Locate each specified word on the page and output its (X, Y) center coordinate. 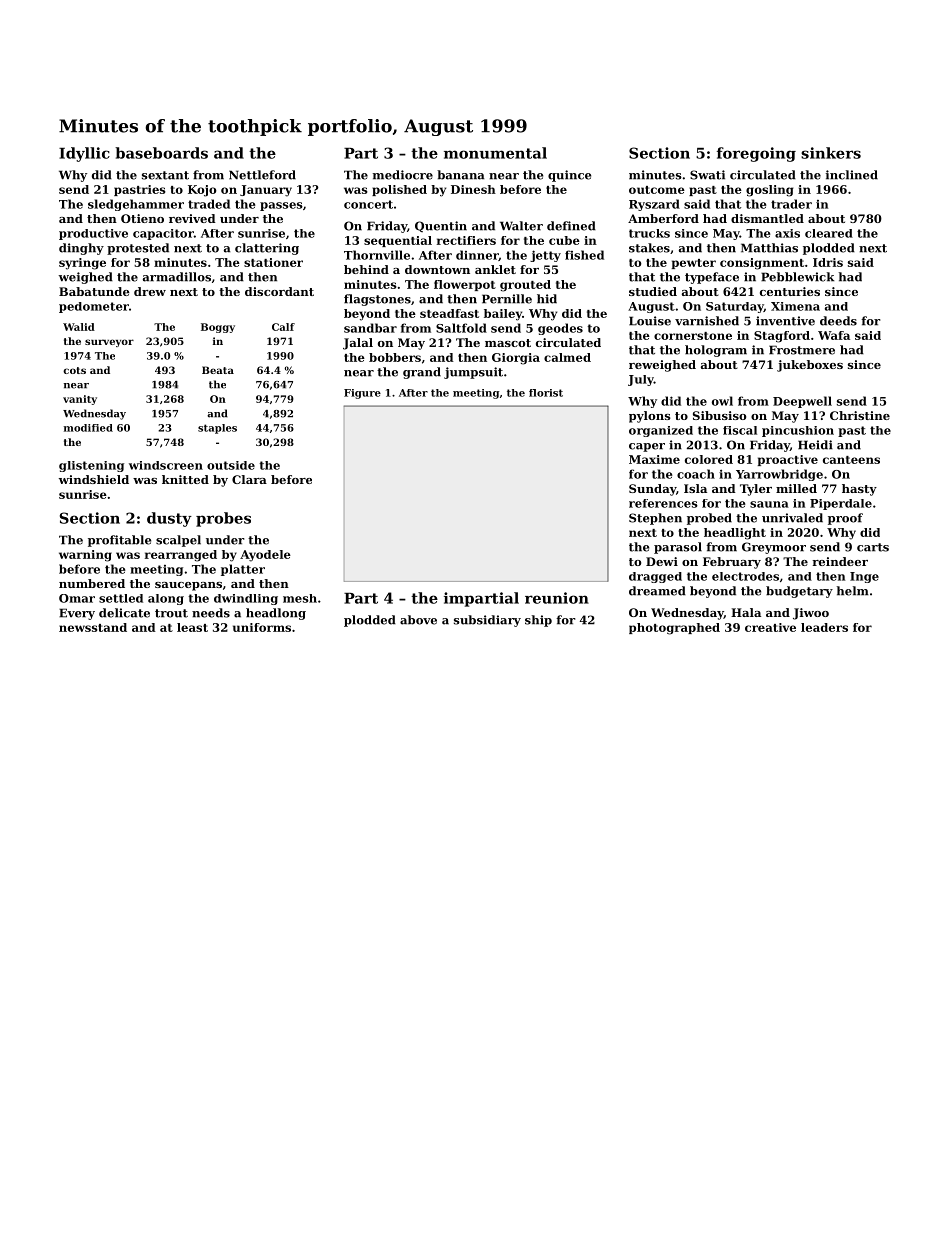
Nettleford (262, 175)
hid (547, 299)
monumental (495, 153)
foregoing (756, 154)
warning (85, 556)
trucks (649, 233)
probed (709, 519)
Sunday (652, 490)
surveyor (109, 343)
